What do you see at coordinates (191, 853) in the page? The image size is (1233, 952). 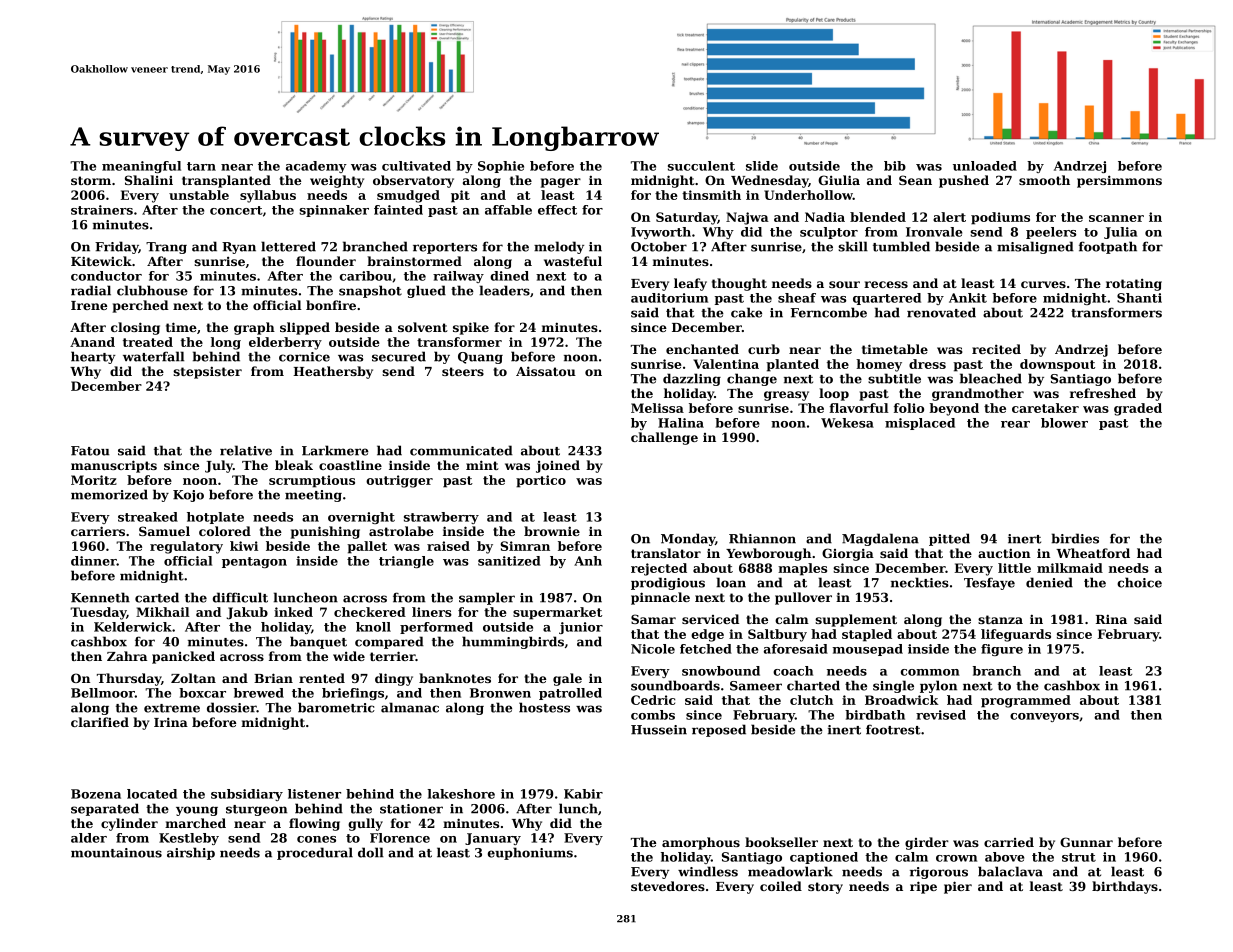 I see `airship` at bounding box center [191, 853].
